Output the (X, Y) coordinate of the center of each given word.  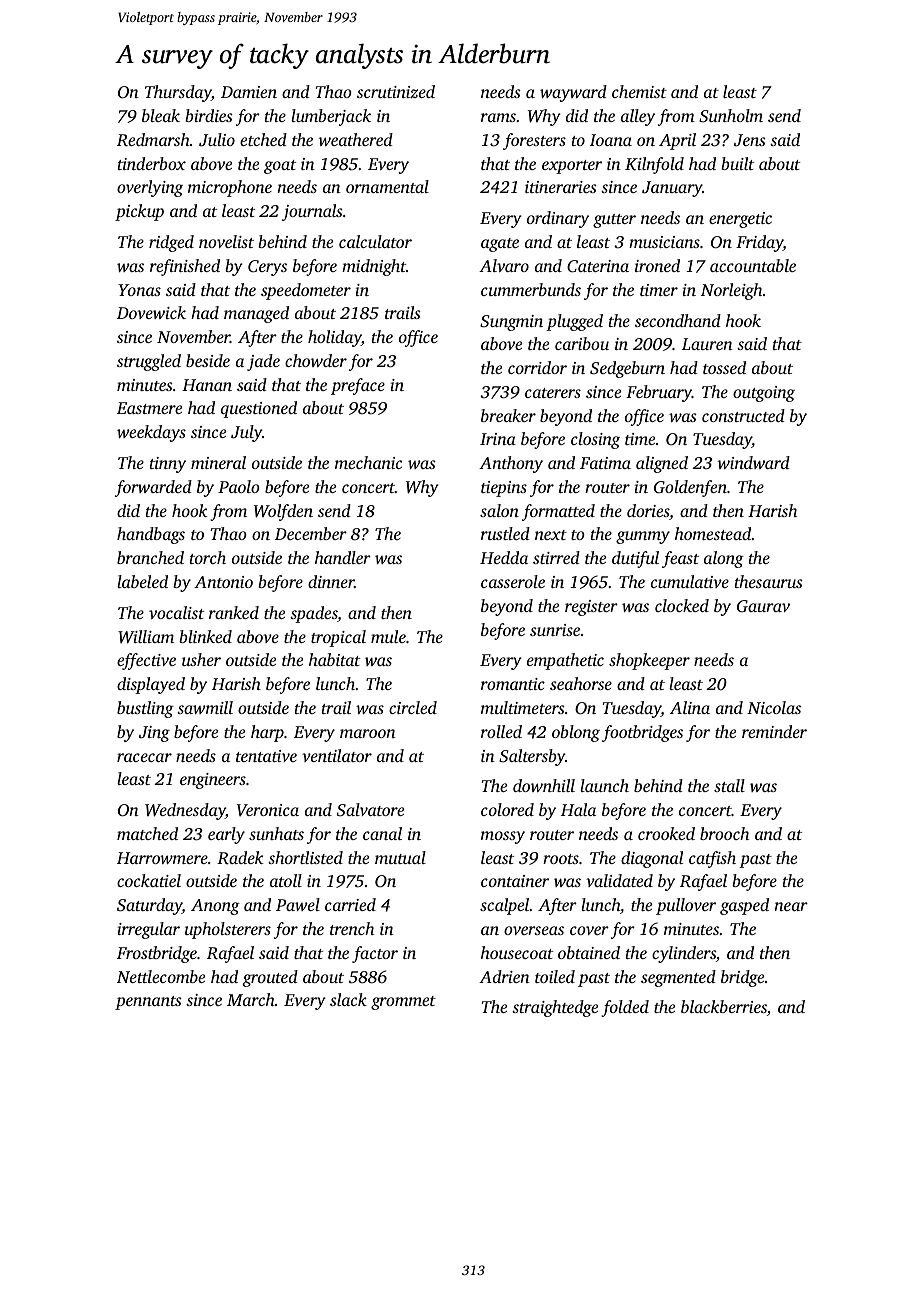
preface (358, 386)
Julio (217, 140)
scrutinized (396, 91)
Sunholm (731, 116)
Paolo (239, 486)
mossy (503, 837)
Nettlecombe (161, 976)
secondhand (678, 320)
